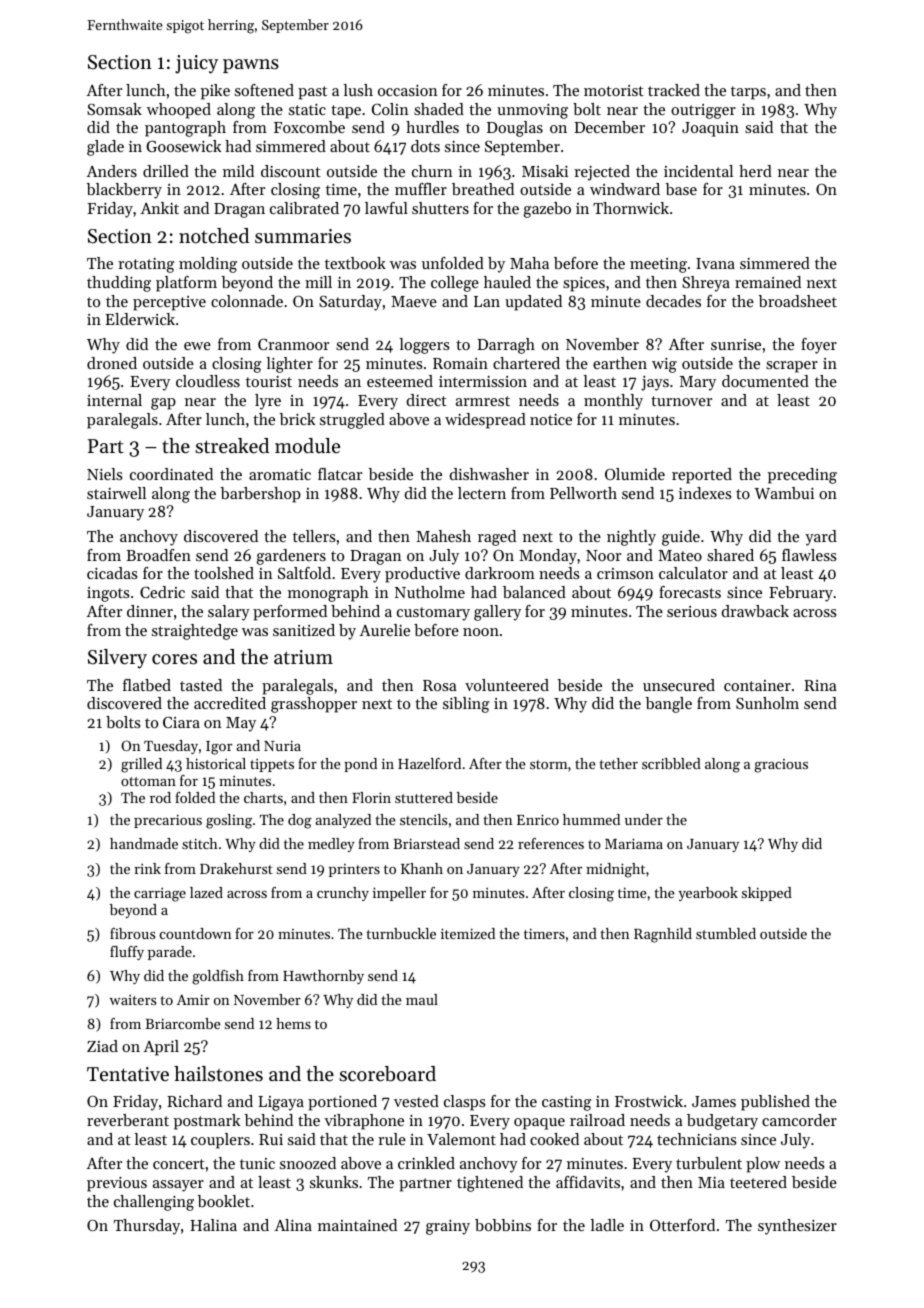 The image size is (924, 1308). Describe the element at coordinates (178, 1186) in the image. I see `assayer` at that location.
